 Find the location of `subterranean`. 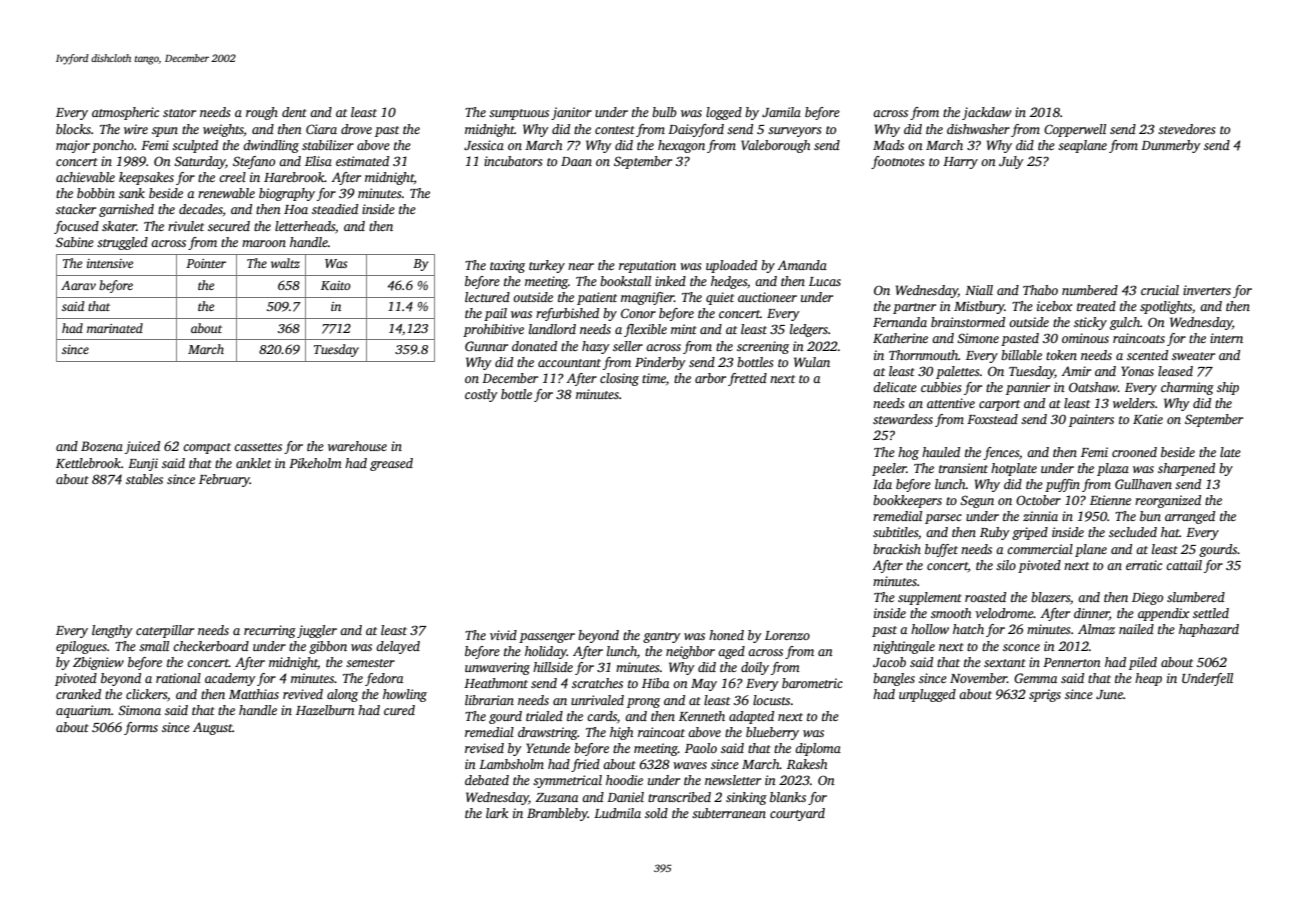

subterranean is located at coordinates (729, 813).
